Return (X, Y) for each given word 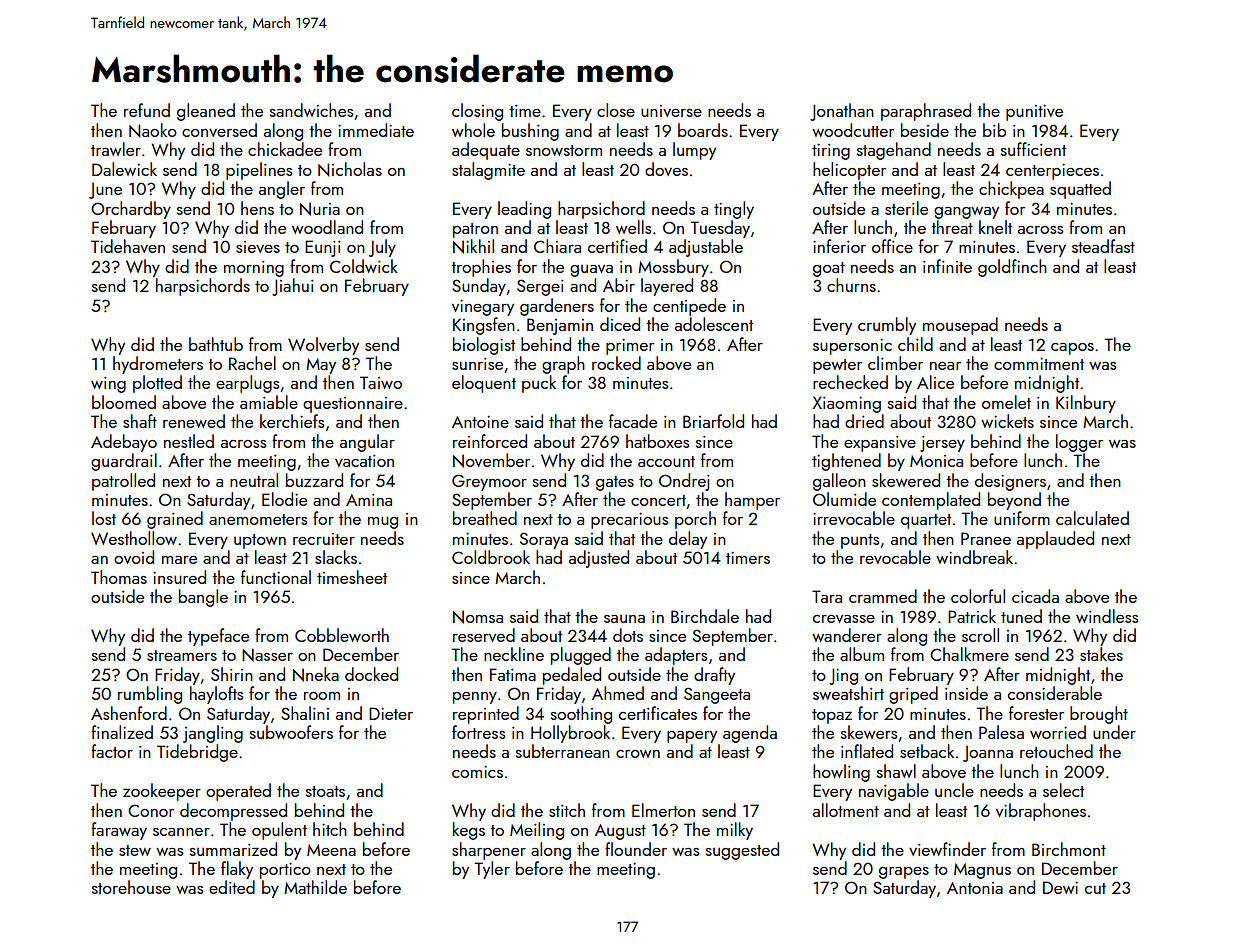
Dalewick (124, 169)
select (1063, 790)
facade (633, 421)
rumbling (150, 695)
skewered (906, 480)
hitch (330, 829)
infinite (947, 266)
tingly (734, 210)
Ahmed (618, 693)
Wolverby (323, 346)
